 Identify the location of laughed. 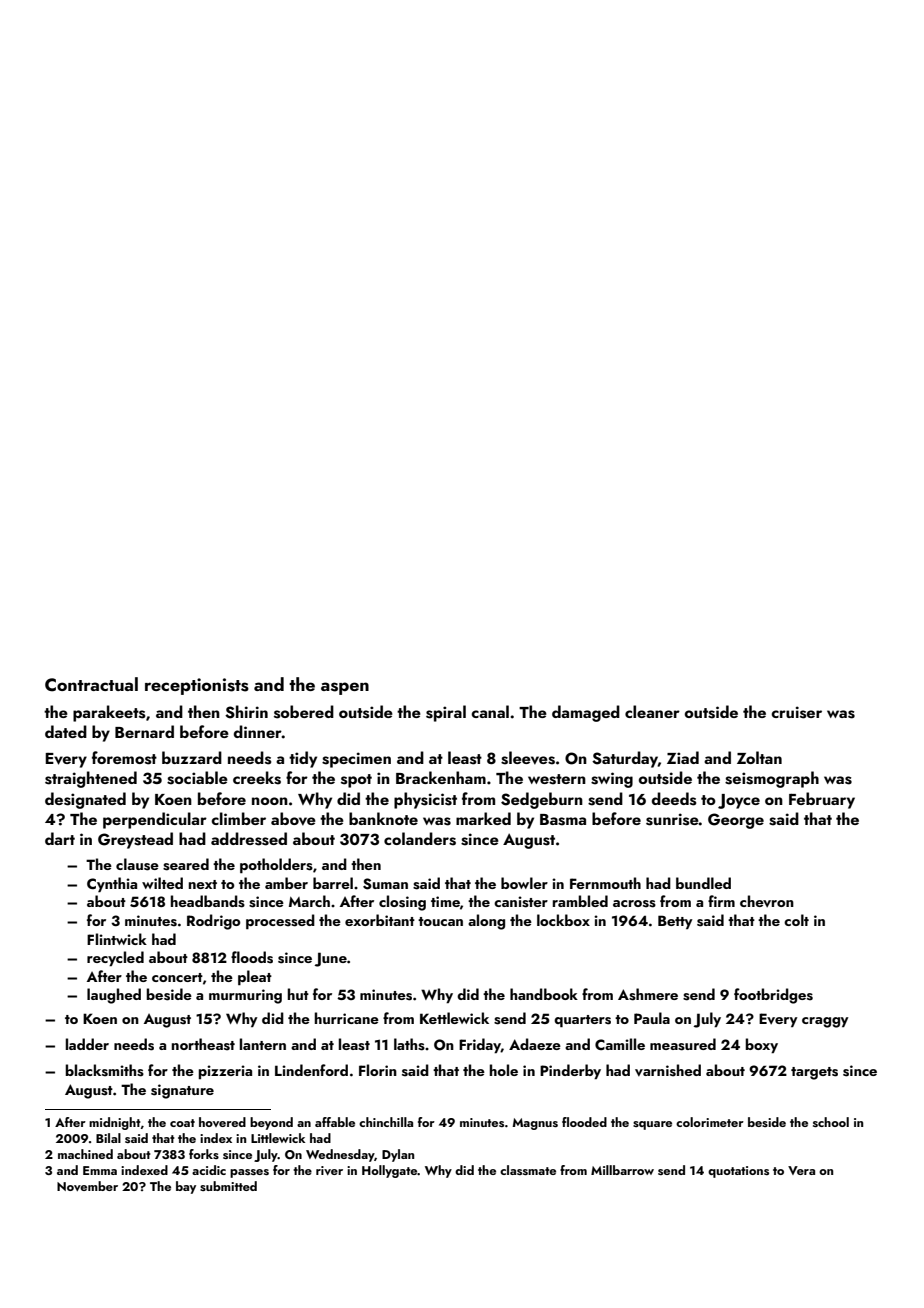
(114, 996).
